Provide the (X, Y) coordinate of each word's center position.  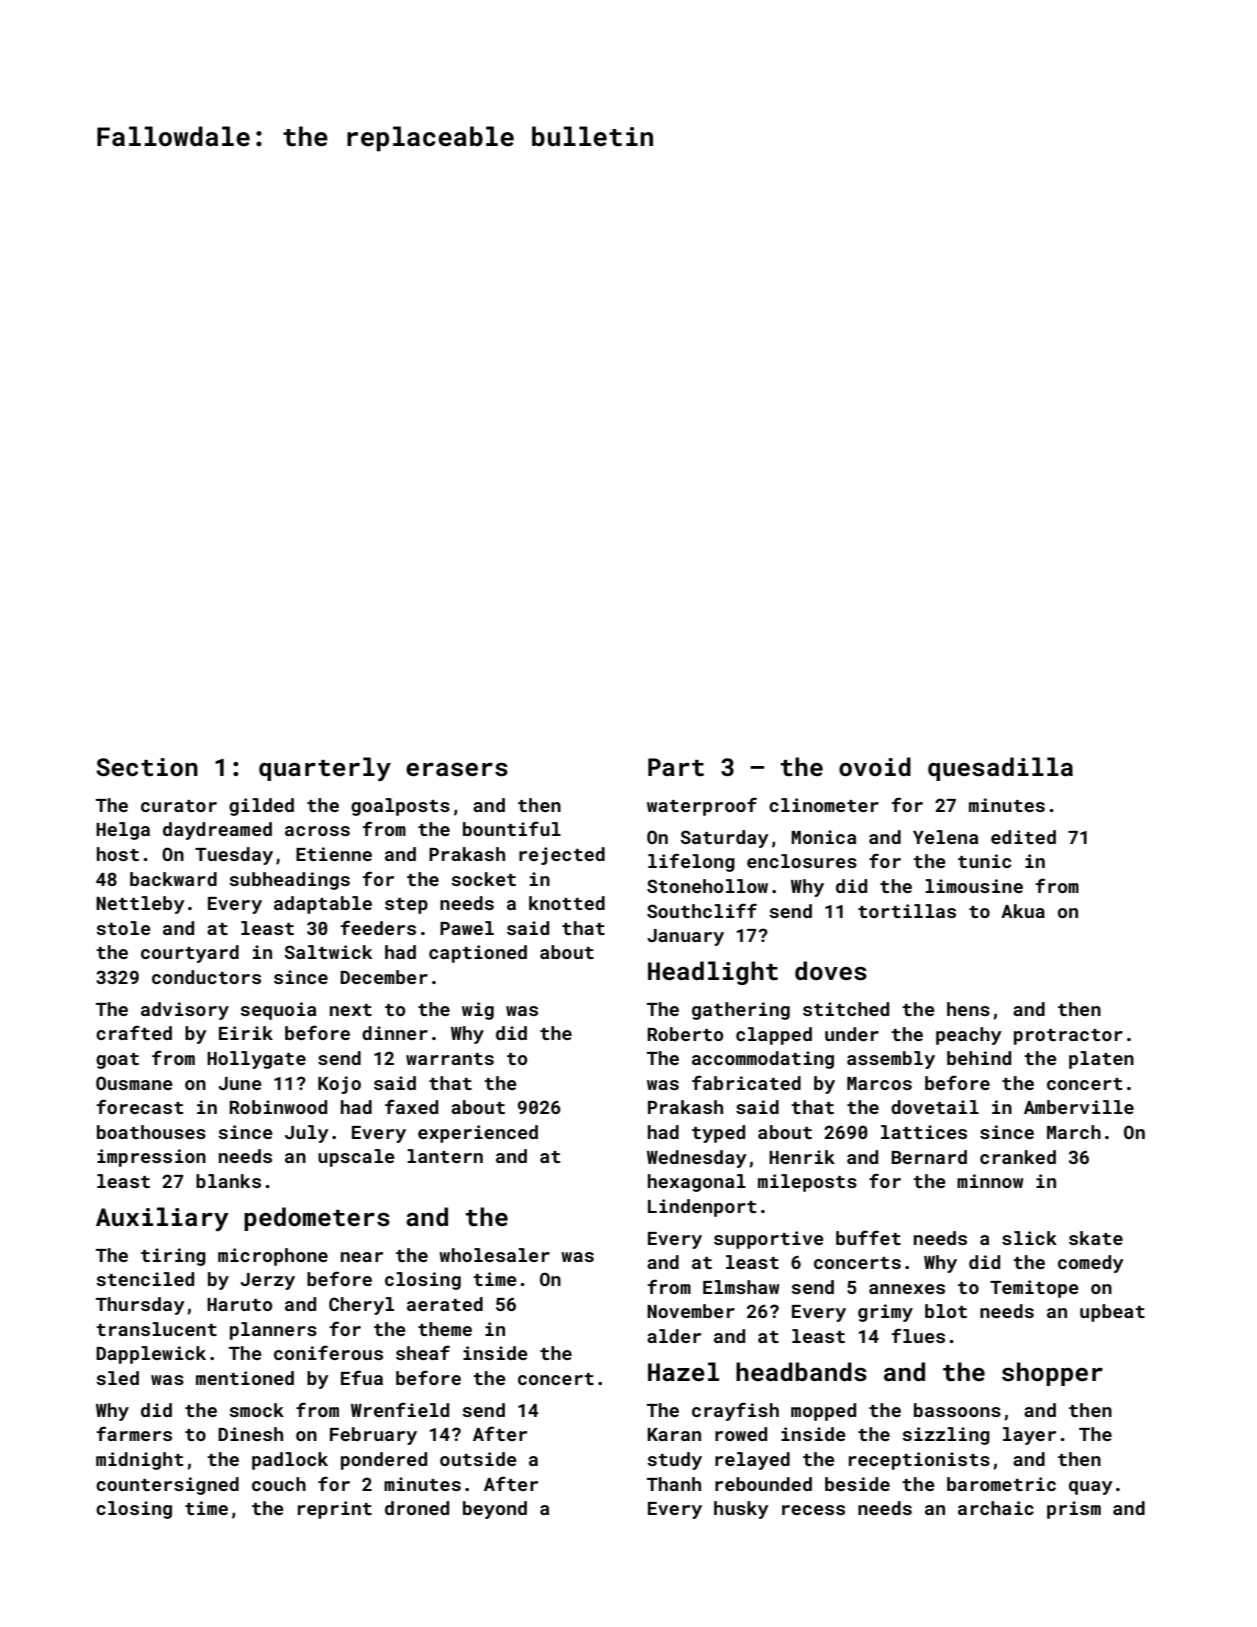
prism (1074, 1510)
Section (147, 767)
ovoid (875, 766)
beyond (495, 1510)
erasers (457, 770)
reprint (335, 1510)
